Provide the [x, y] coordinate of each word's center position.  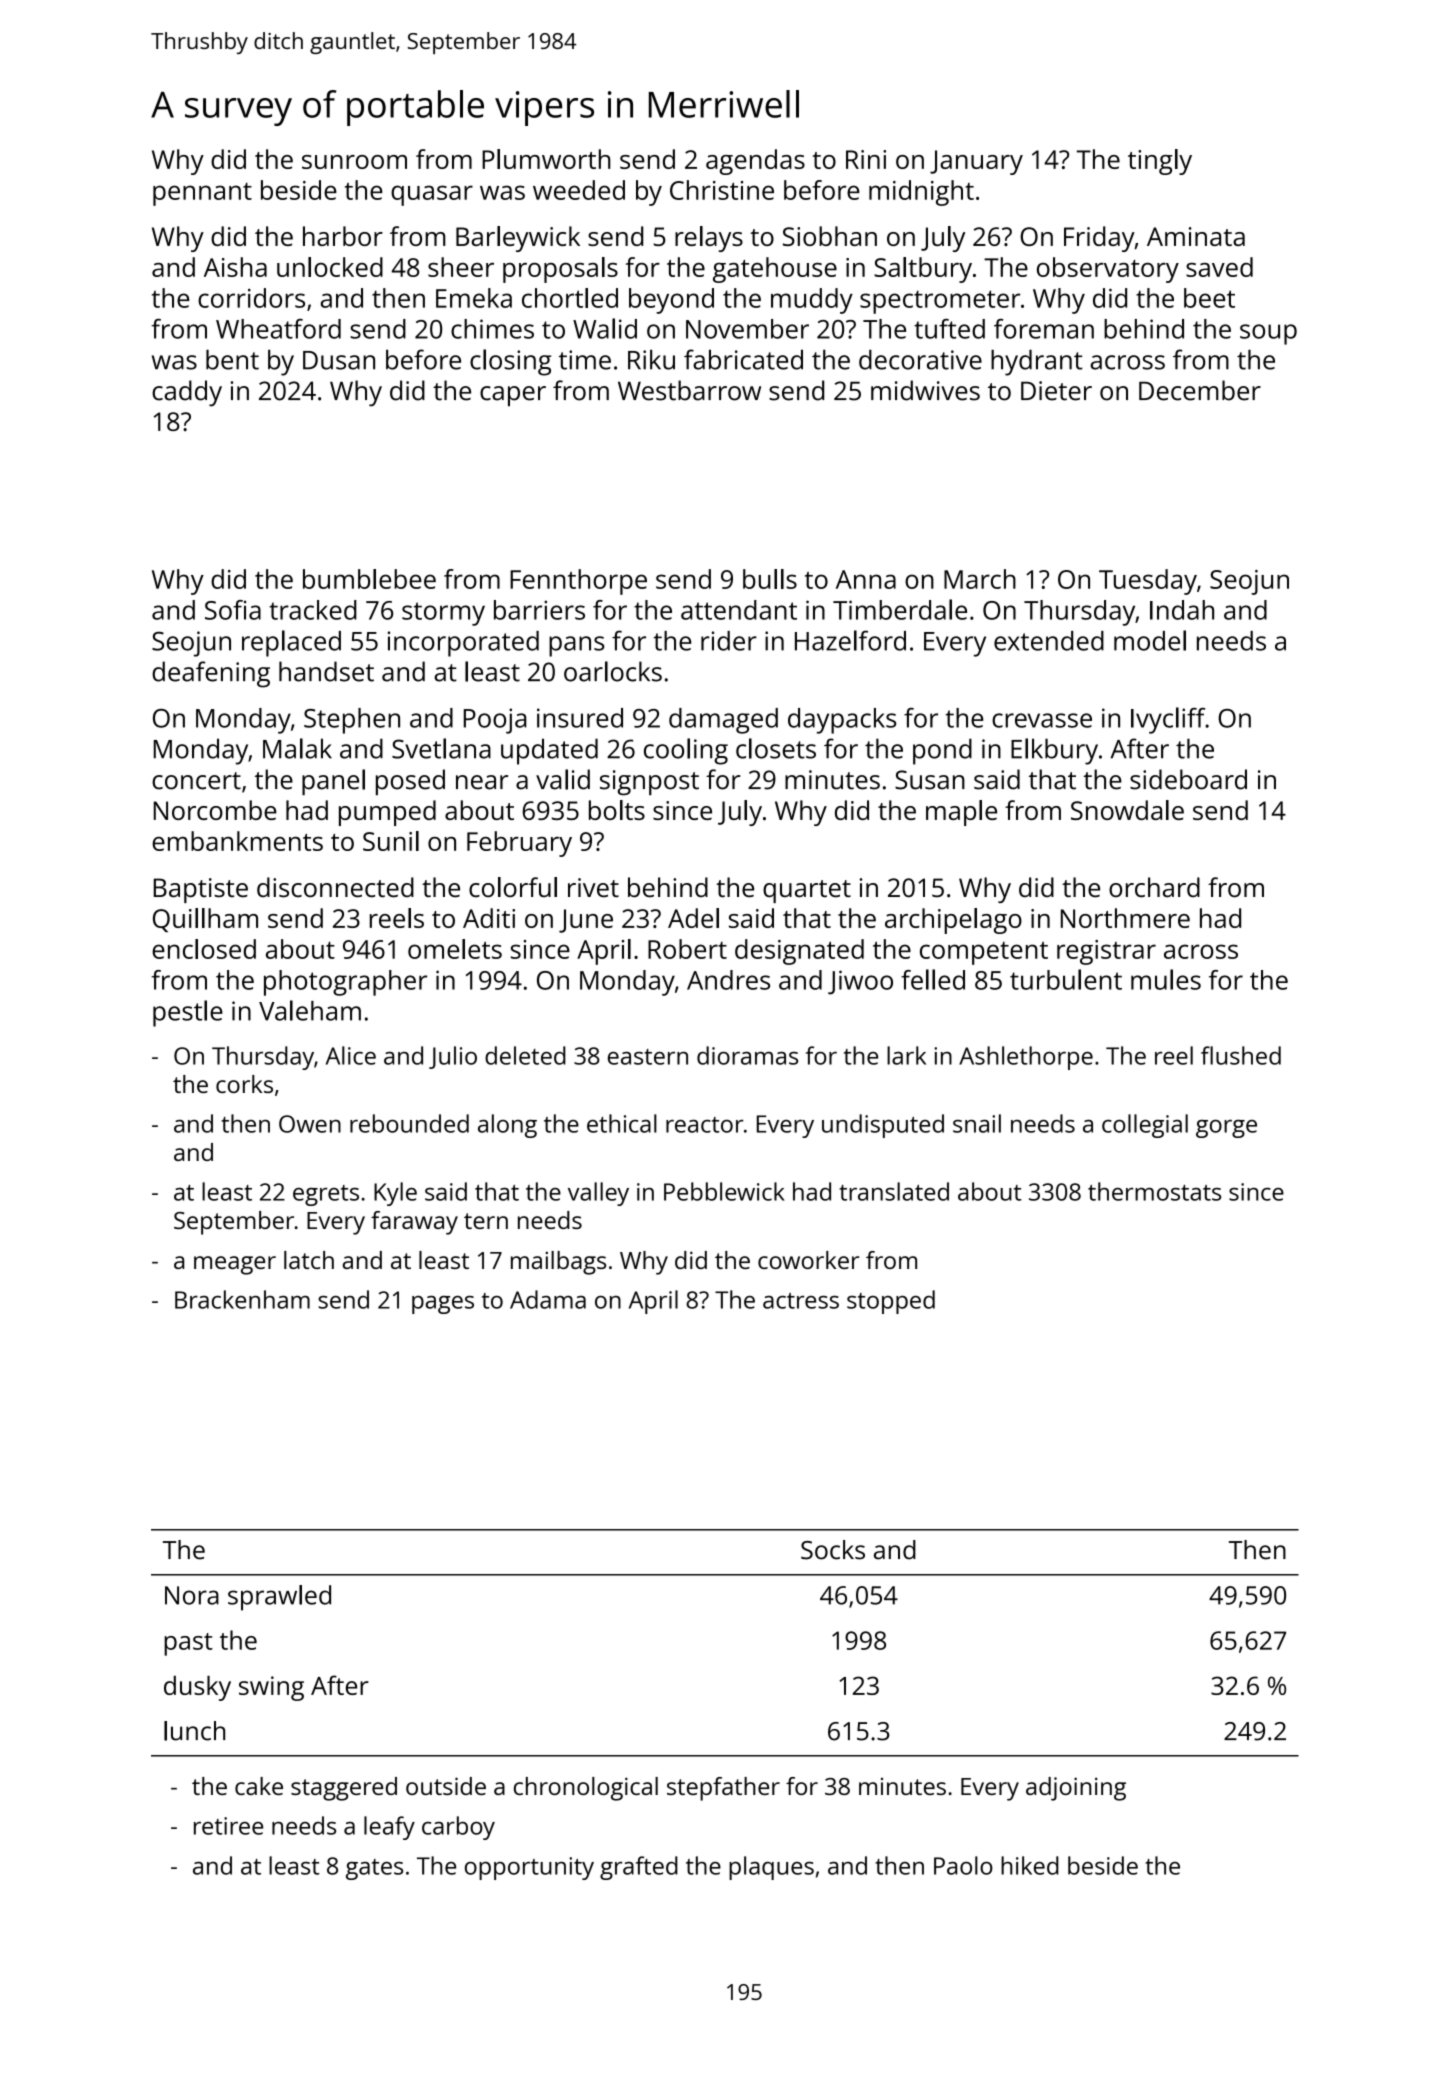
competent [984, 953]
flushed [1241, 1055]
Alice [351, 1055]
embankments [237, 841]
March [980, 579]
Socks [833, 1550]
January [976, 162]
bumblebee [369, 579]
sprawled [279, 1598]
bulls [770, 579]
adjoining [1076, 1789]
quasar [432, 195]
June [586, 921]
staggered [344, 1789]
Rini [866, 159]
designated [799, 952]
